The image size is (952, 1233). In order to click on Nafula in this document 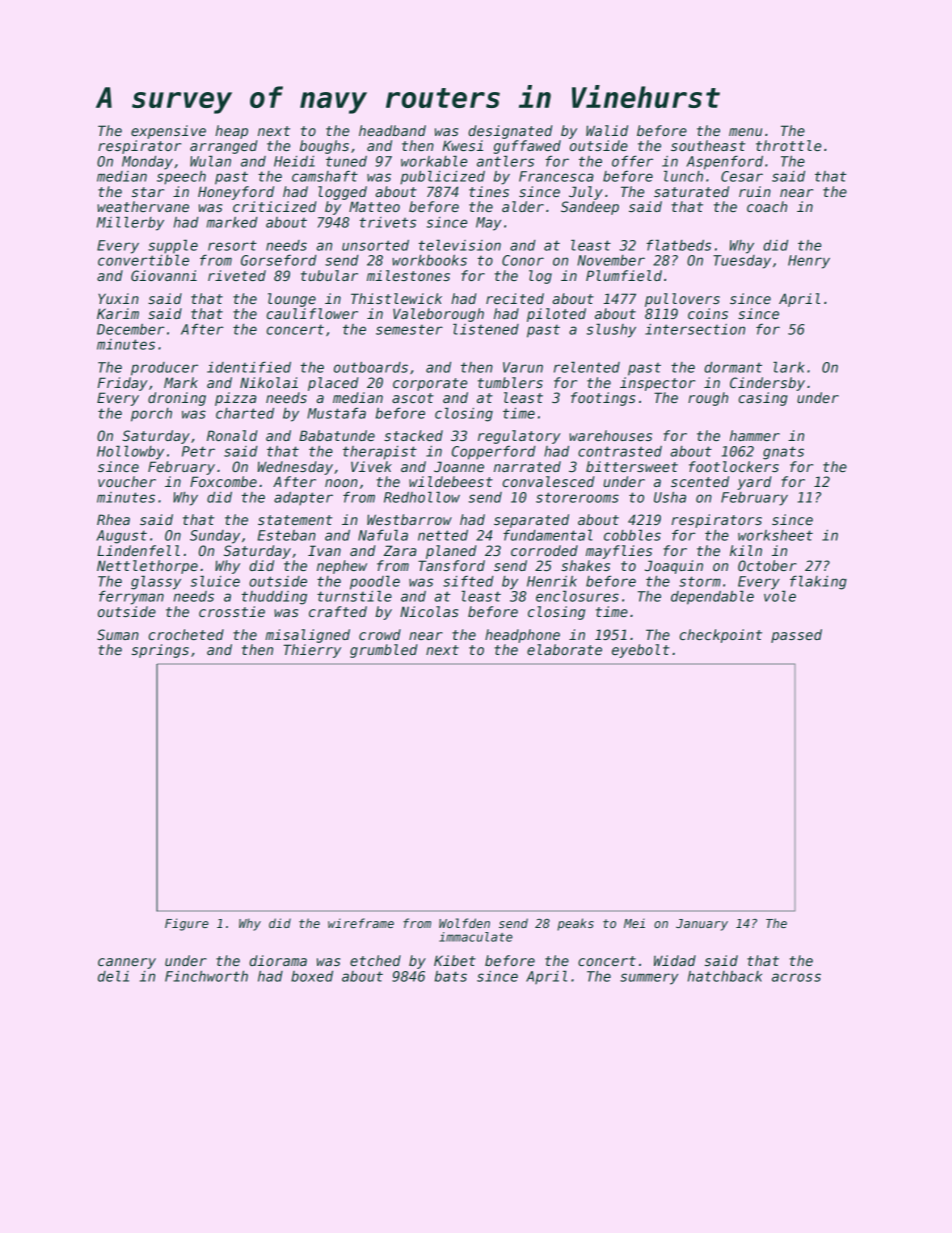, I will do `click(383, 535)`.
